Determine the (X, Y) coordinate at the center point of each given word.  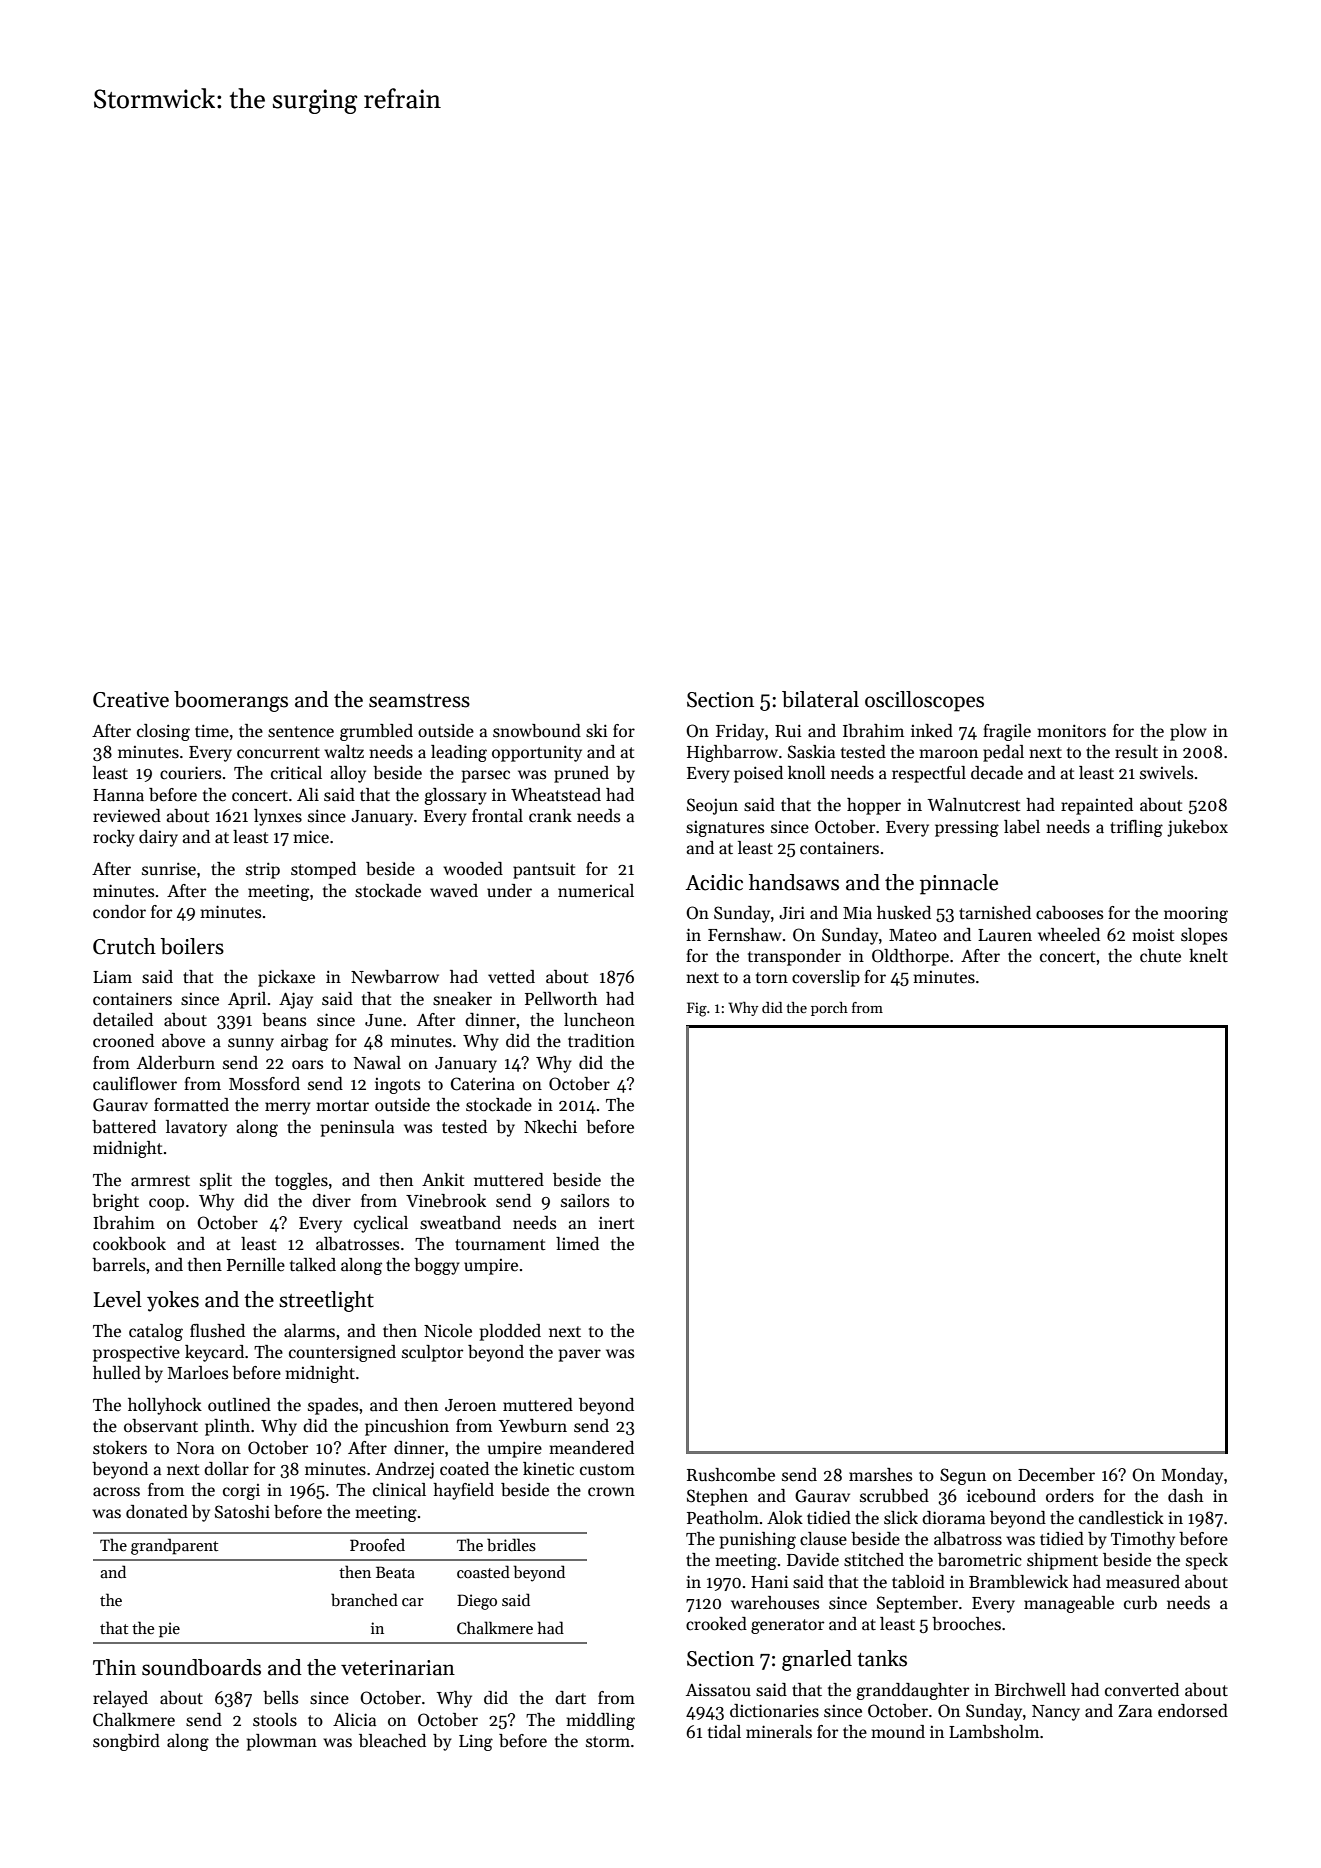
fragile (1007, 732)
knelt (1208, 956)
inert (617, 1223)
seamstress (419, 701)
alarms (309, 1331)
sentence (301, 732)
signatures (725, 829)
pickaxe (286, 978)
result (1136, 752)
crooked (716, 1624)
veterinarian (398, 1668)
